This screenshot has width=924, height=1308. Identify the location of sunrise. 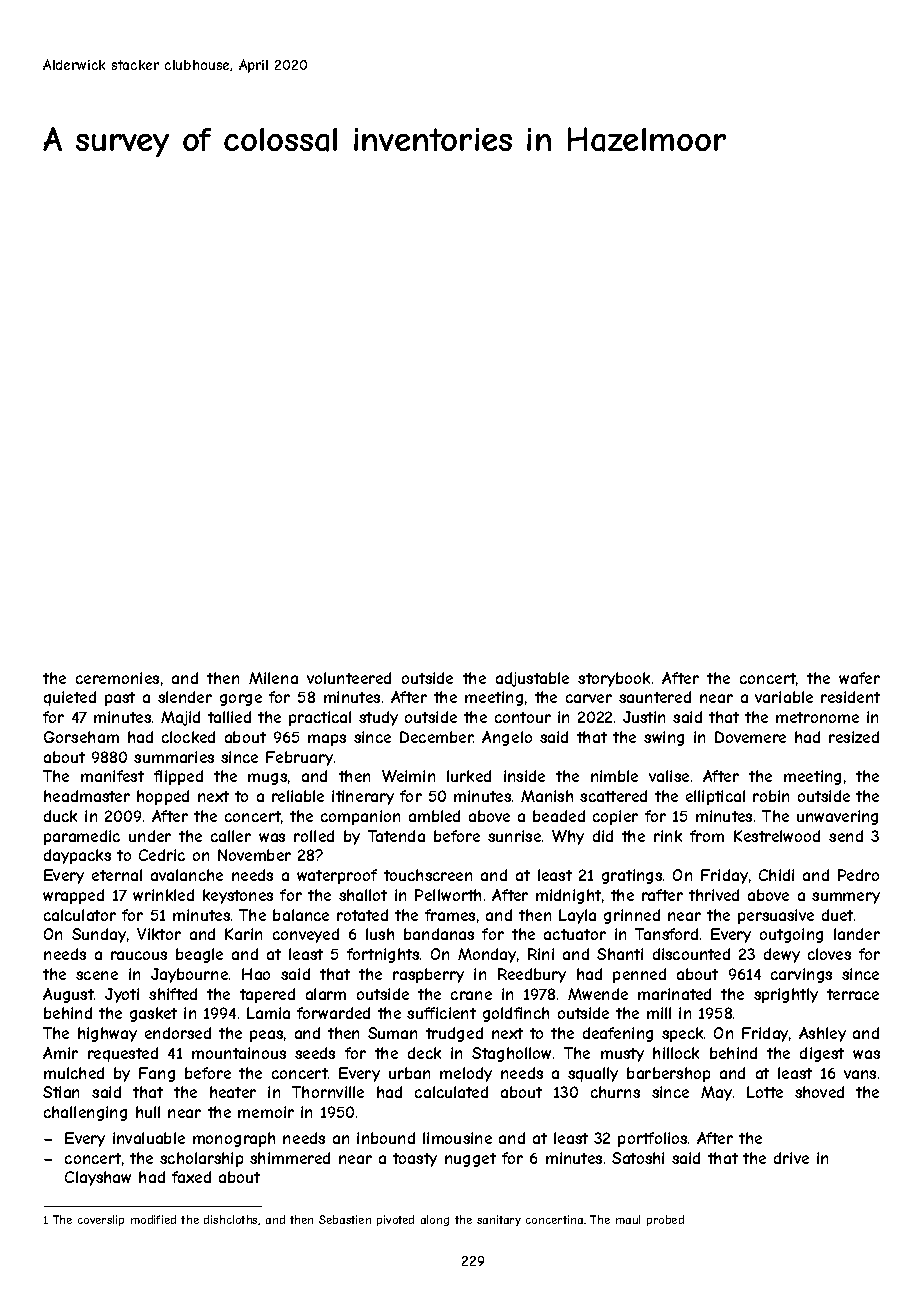
(514, 836).
